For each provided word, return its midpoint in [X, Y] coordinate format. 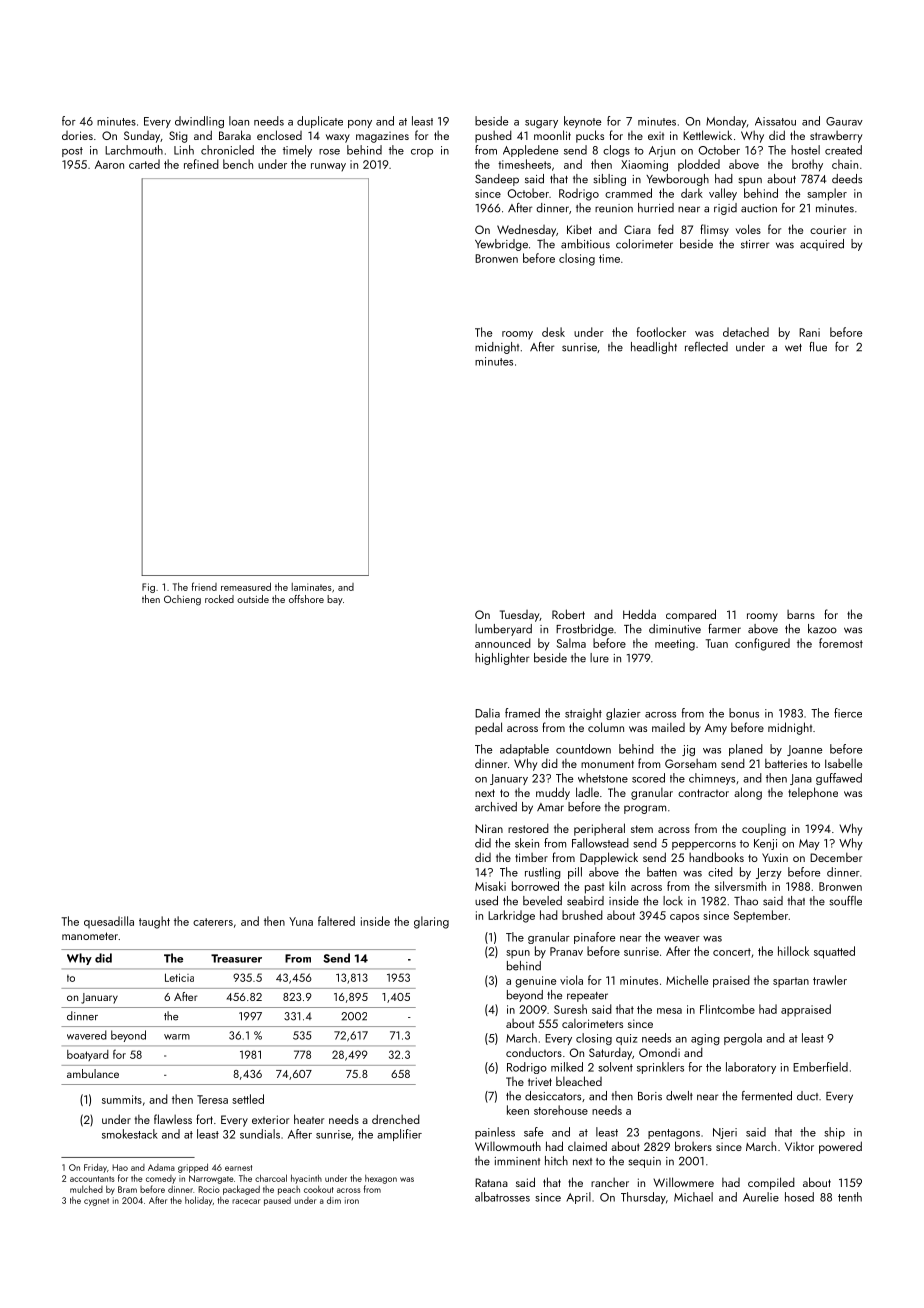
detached [746, 332]
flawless [173, 1119]
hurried [656, 208]
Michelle [687, 980]
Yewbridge [501, 245]
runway [328, 167]
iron [352, 1200]
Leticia [179, 977]
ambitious [585, 244]
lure [599, 658]
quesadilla [109, 922]
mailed [668, 727]
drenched [396, 1119]
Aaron [109, 164]
